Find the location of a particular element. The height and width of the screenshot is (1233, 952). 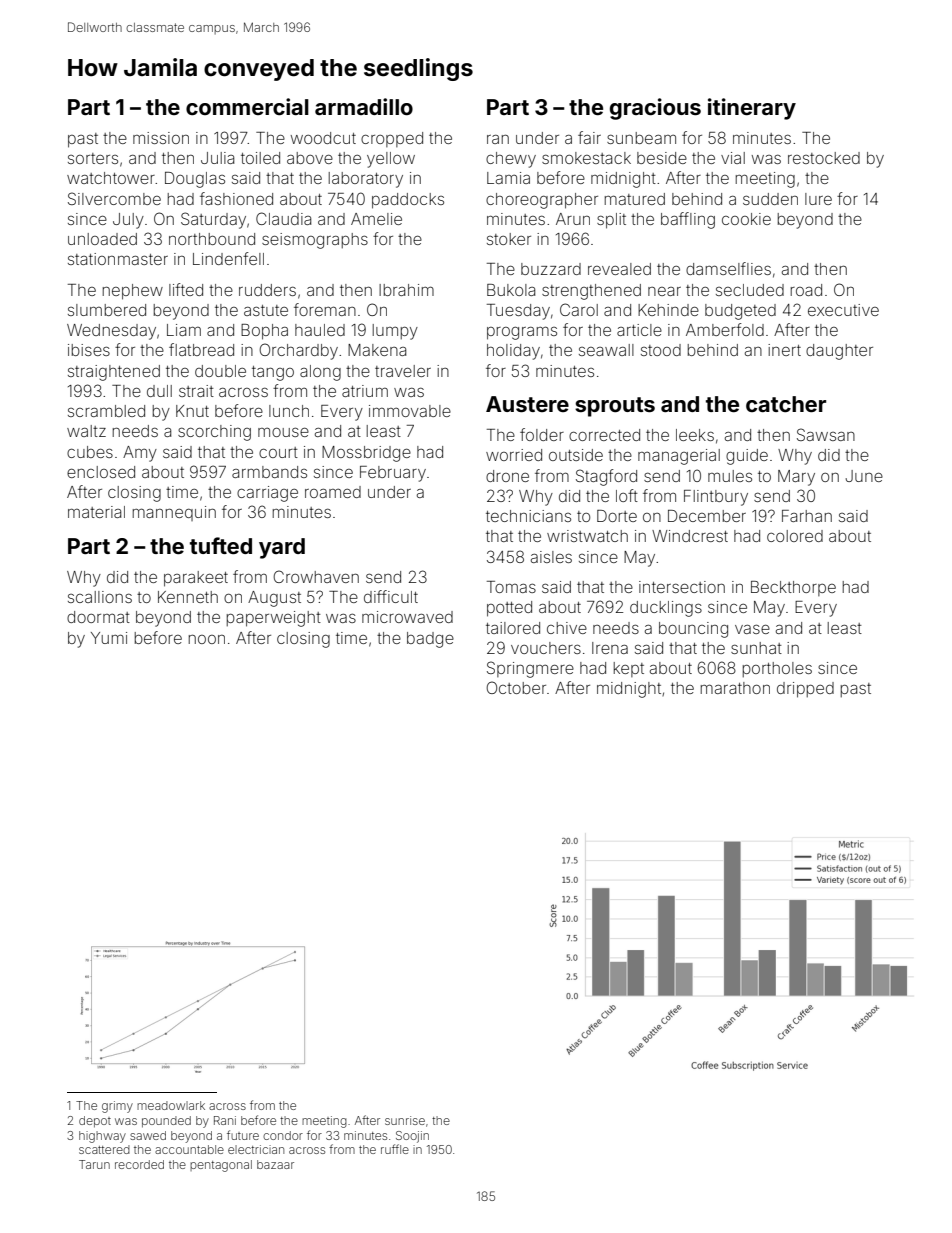

waltz is located at coordinates (86, 431).
